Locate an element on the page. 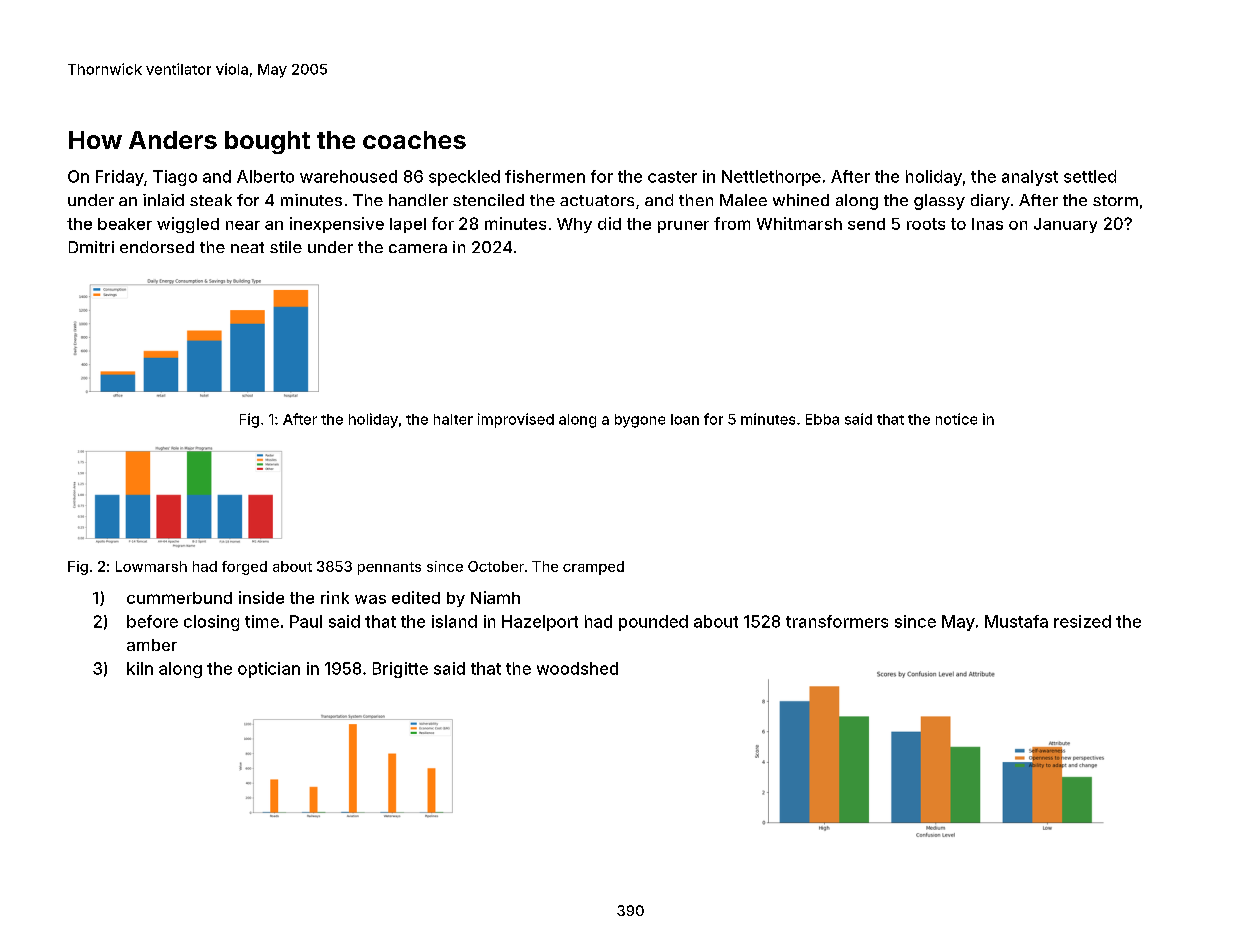 Image resolution: width=1233 pixels, height=952 pixels. resized is located at coordinates (1082, 621).
